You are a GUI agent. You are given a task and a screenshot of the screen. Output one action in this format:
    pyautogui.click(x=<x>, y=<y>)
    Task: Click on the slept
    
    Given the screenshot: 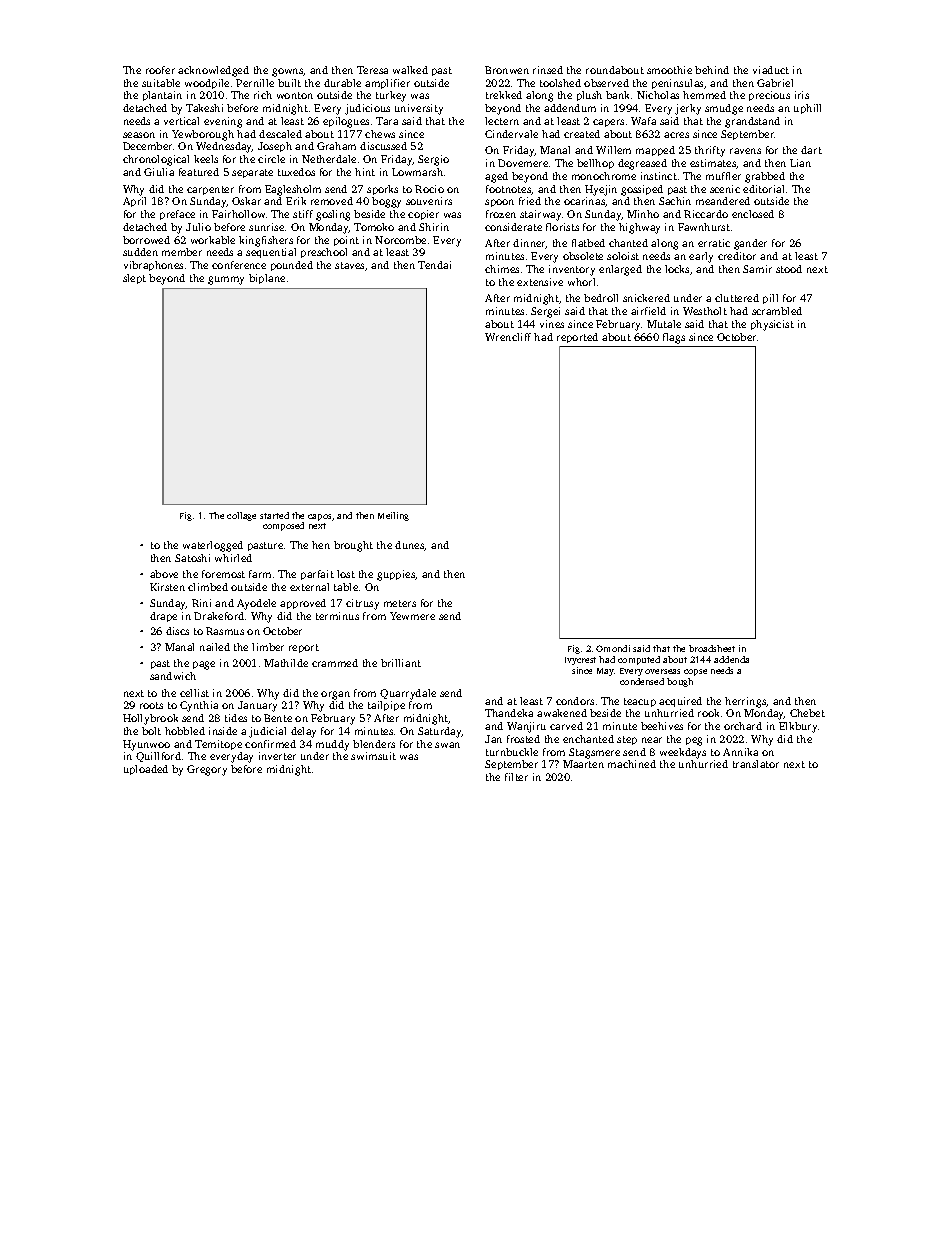 What is the action you would take?
    pyautogui.click(x=134, y=279)
